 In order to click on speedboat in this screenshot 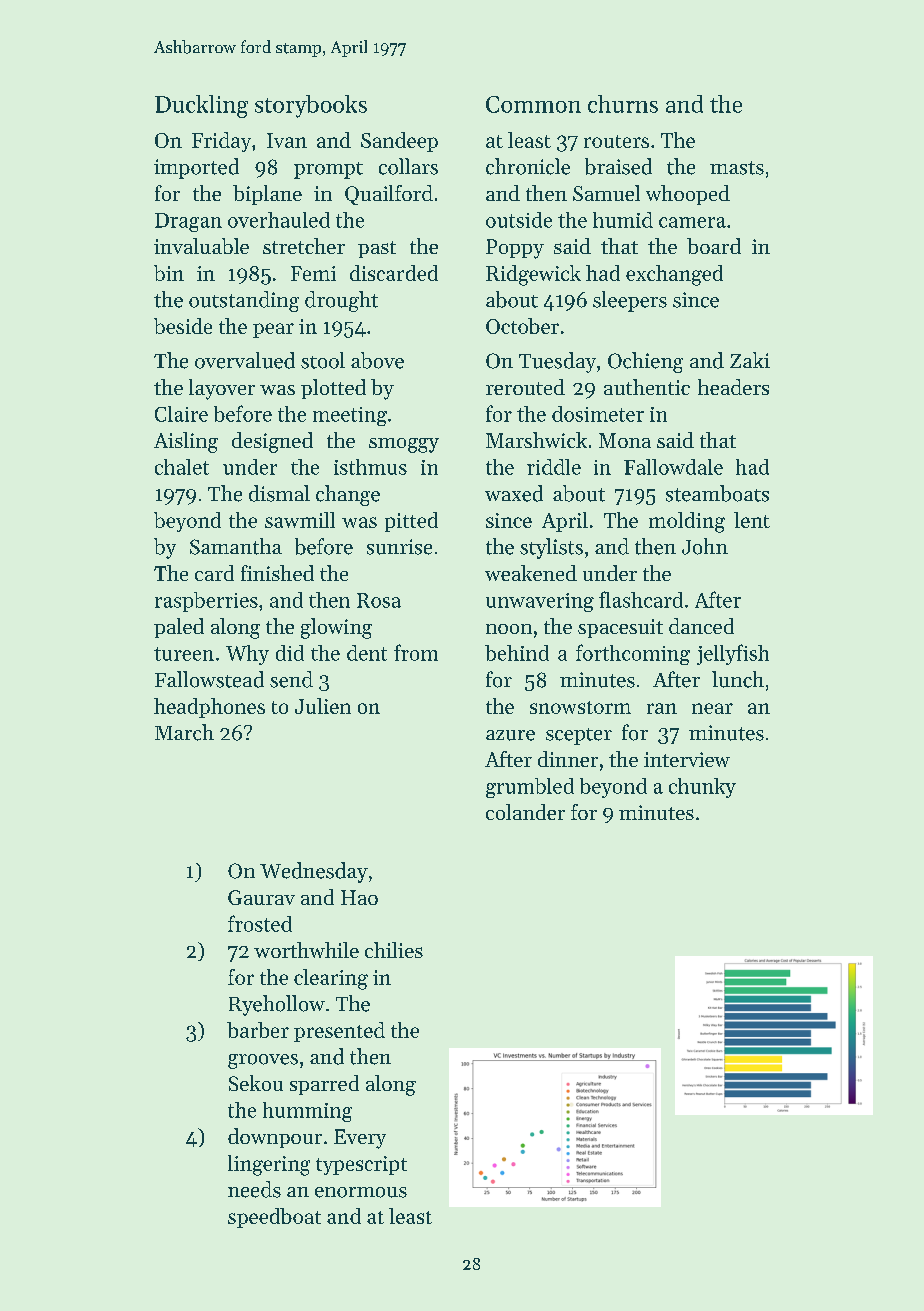, I will do `click(274, 1218)`.
